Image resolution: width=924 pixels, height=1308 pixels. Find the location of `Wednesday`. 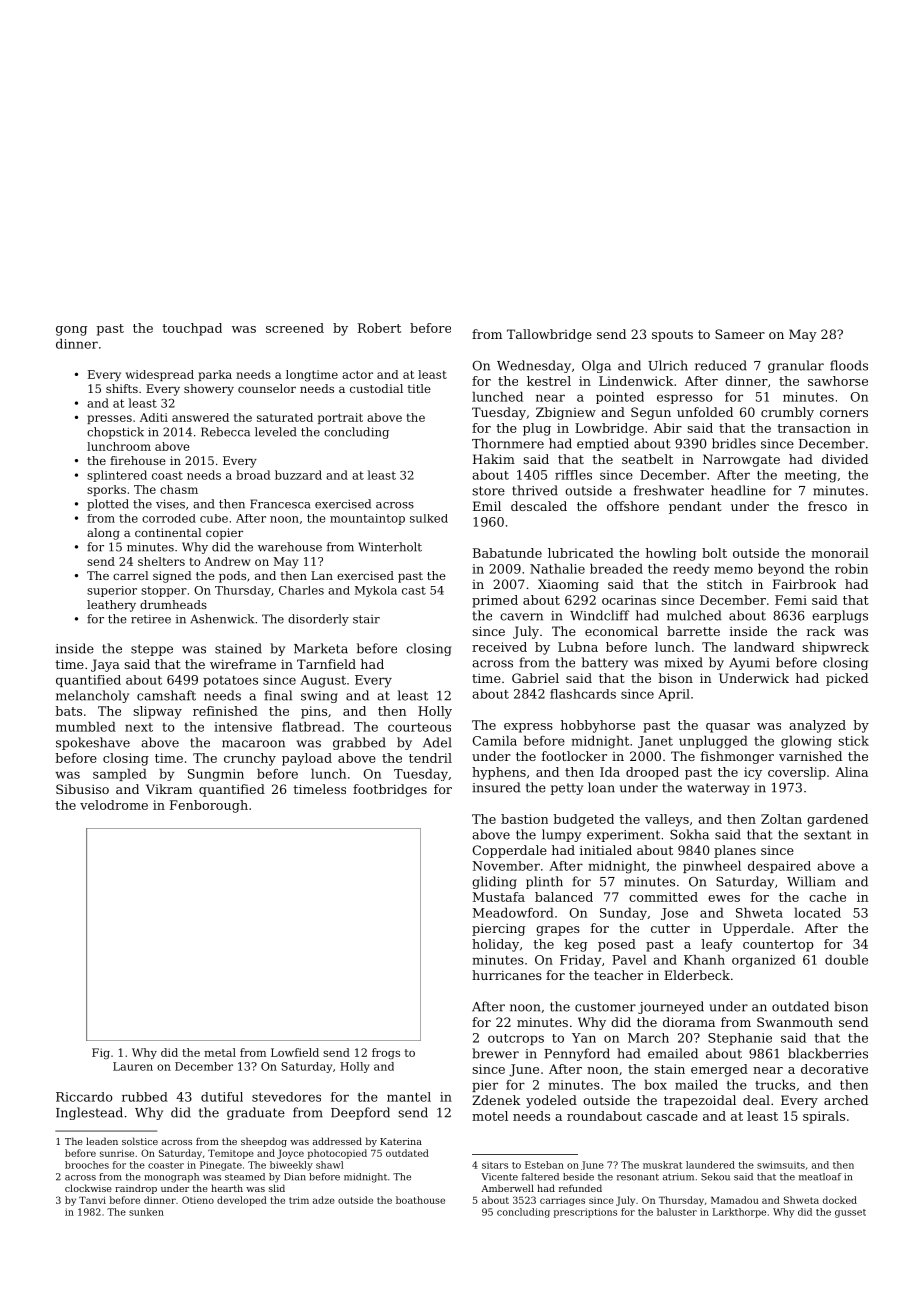

Wednesday is located at coordinates (534, 366).
